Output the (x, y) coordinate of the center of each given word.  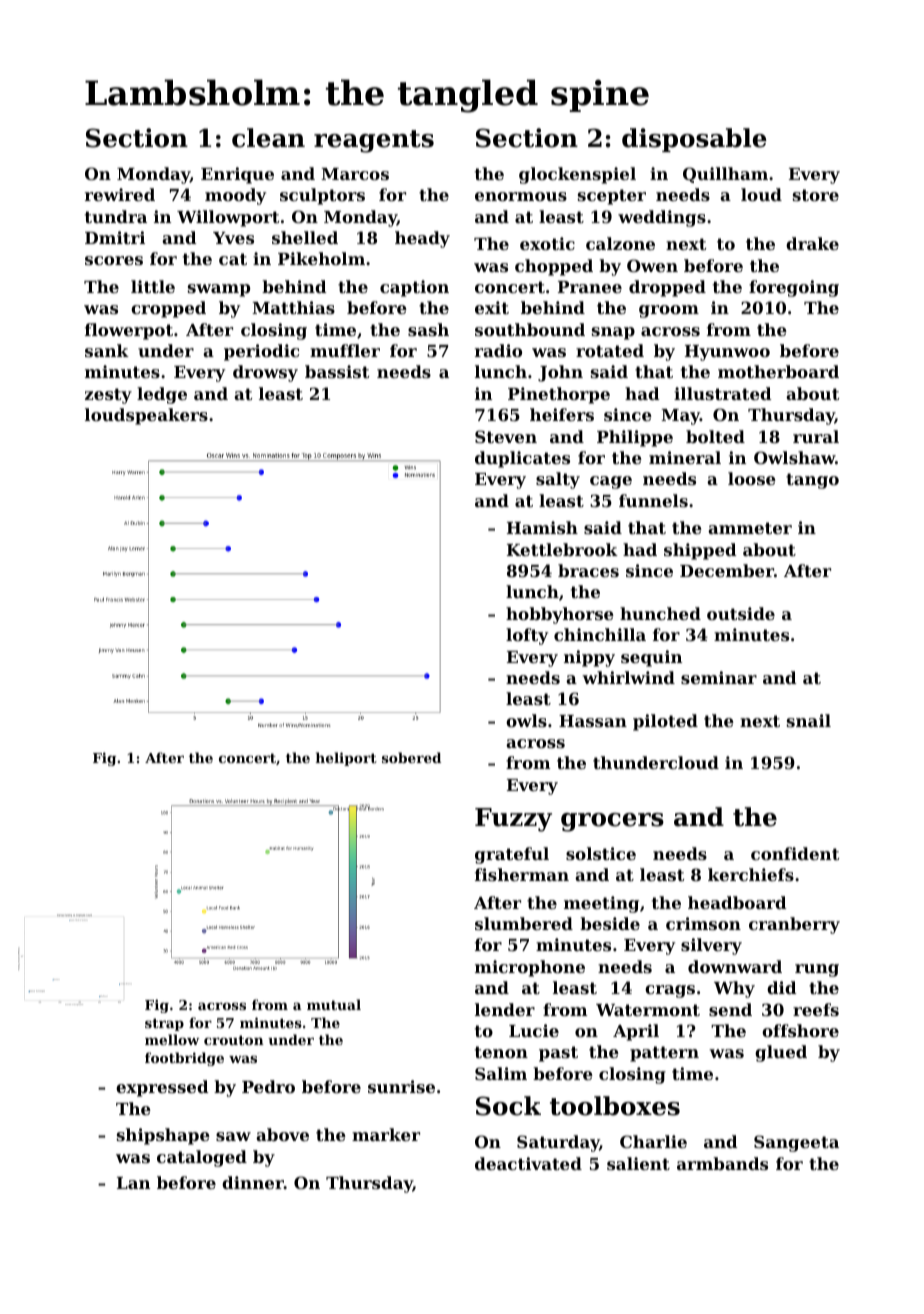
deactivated (528, 1163)
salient (638, 1163)
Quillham (725, 175)
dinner (253, 1182)
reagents (374, 141)
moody (235, 196)
